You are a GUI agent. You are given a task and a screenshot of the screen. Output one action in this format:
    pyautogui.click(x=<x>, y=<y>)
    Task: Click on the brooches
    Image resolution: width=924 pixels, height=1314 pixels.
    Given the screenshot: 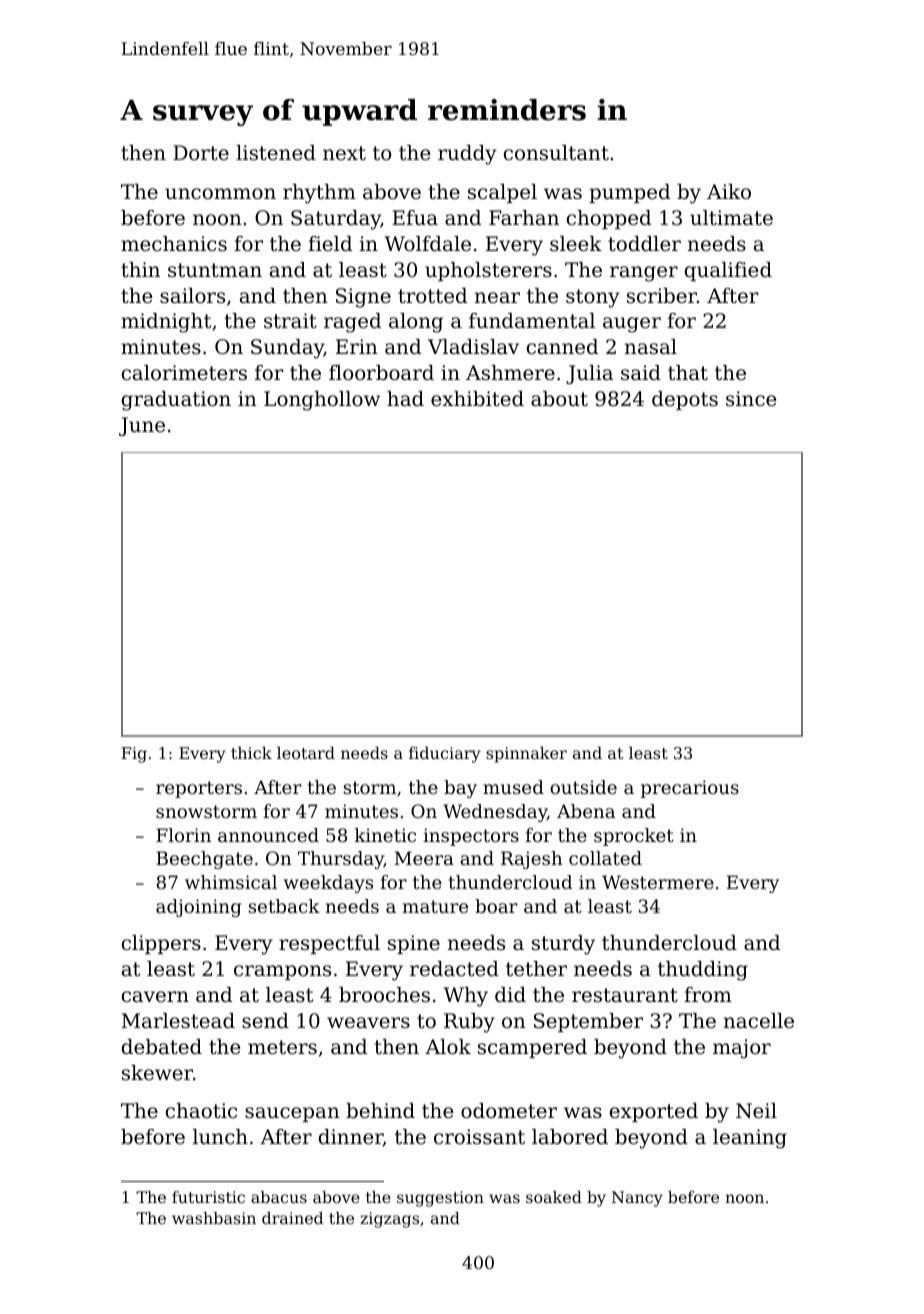 What is the action you would take?
    pyautogui.click(x=384, y=994)
